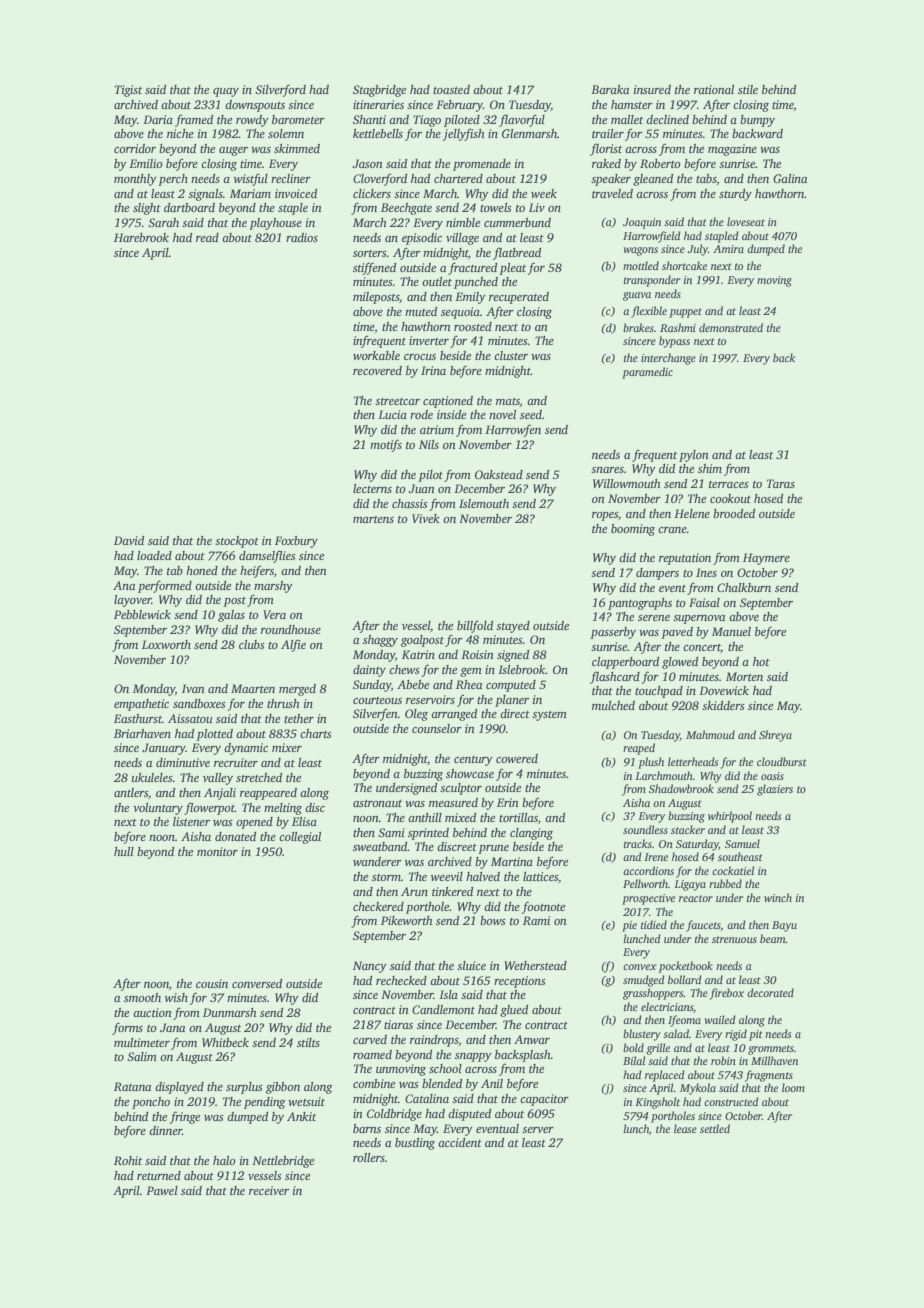  What do you see at coordinates (401, 980) in the screenshot?
I see `rechecked` at bounding box center [401, 980].
